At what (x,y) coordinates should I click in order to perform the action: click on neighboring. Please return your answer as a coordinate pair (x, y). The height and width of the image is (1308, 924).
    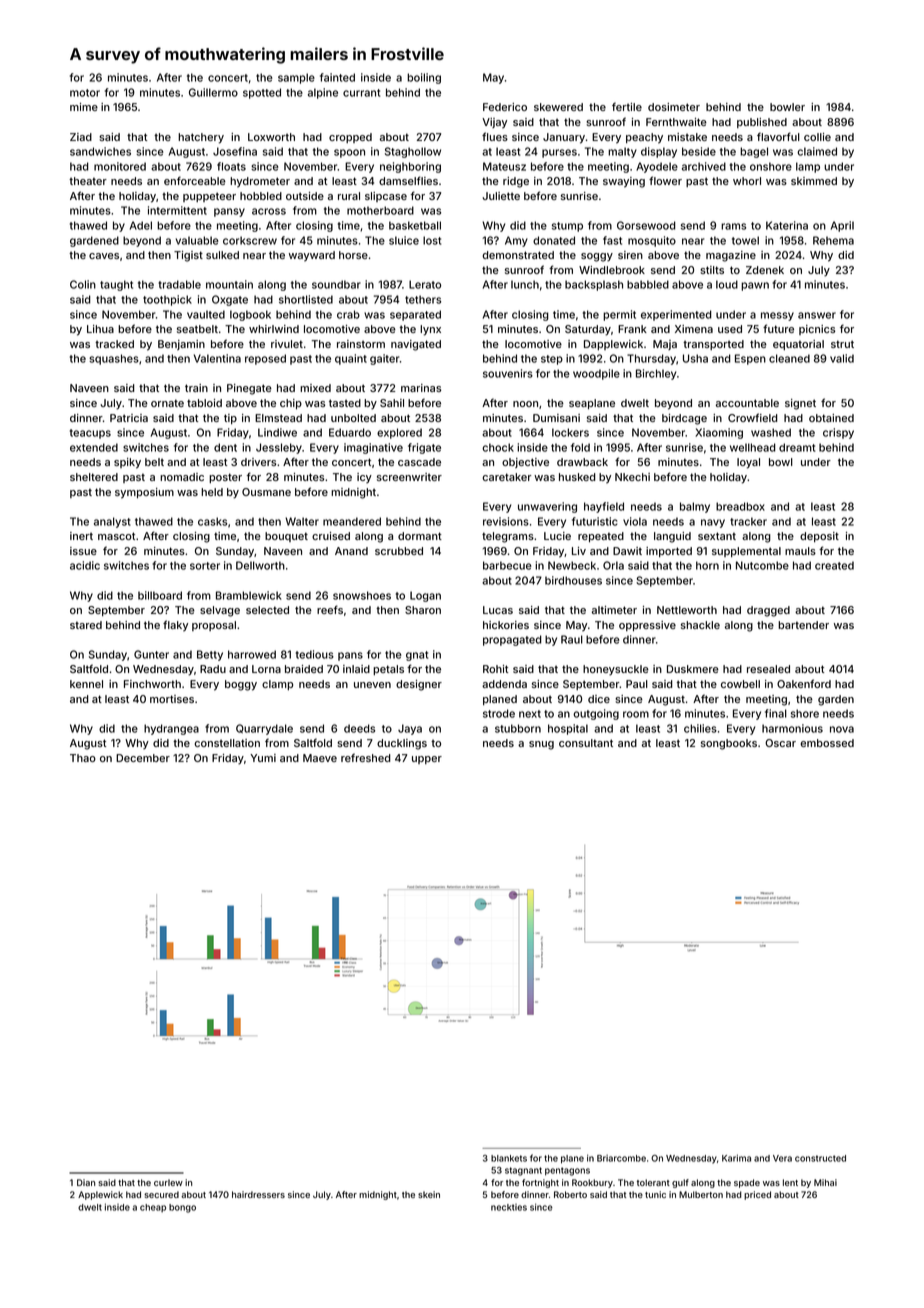
    Looking at the image, I should click on (410, 167).
